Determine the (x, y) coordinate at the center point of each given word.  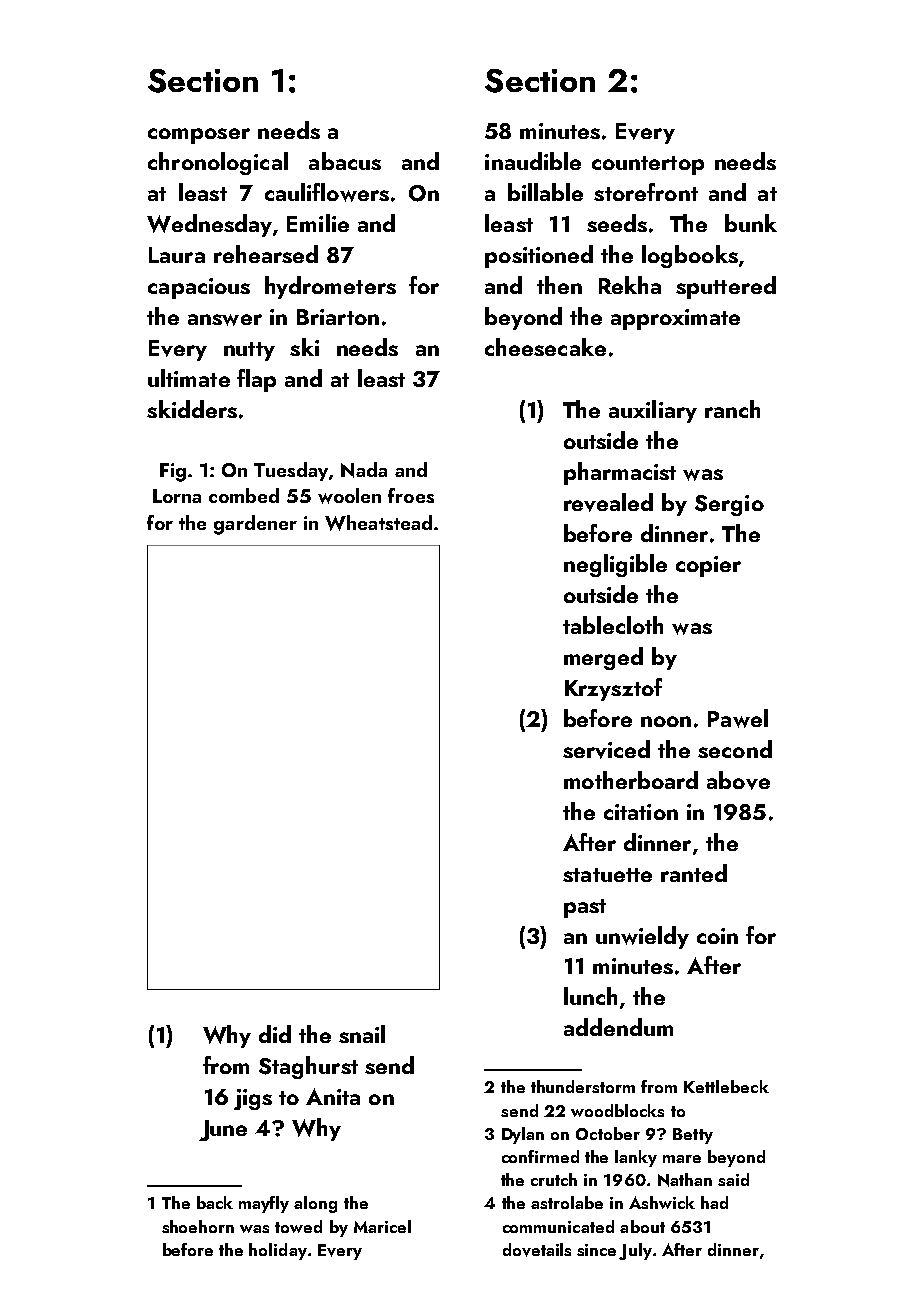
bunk (751, 223)
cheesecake (545, 347)
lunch (590, 996)
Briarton (338, 317)
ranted (694, 873)
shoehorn (198, 1226)
